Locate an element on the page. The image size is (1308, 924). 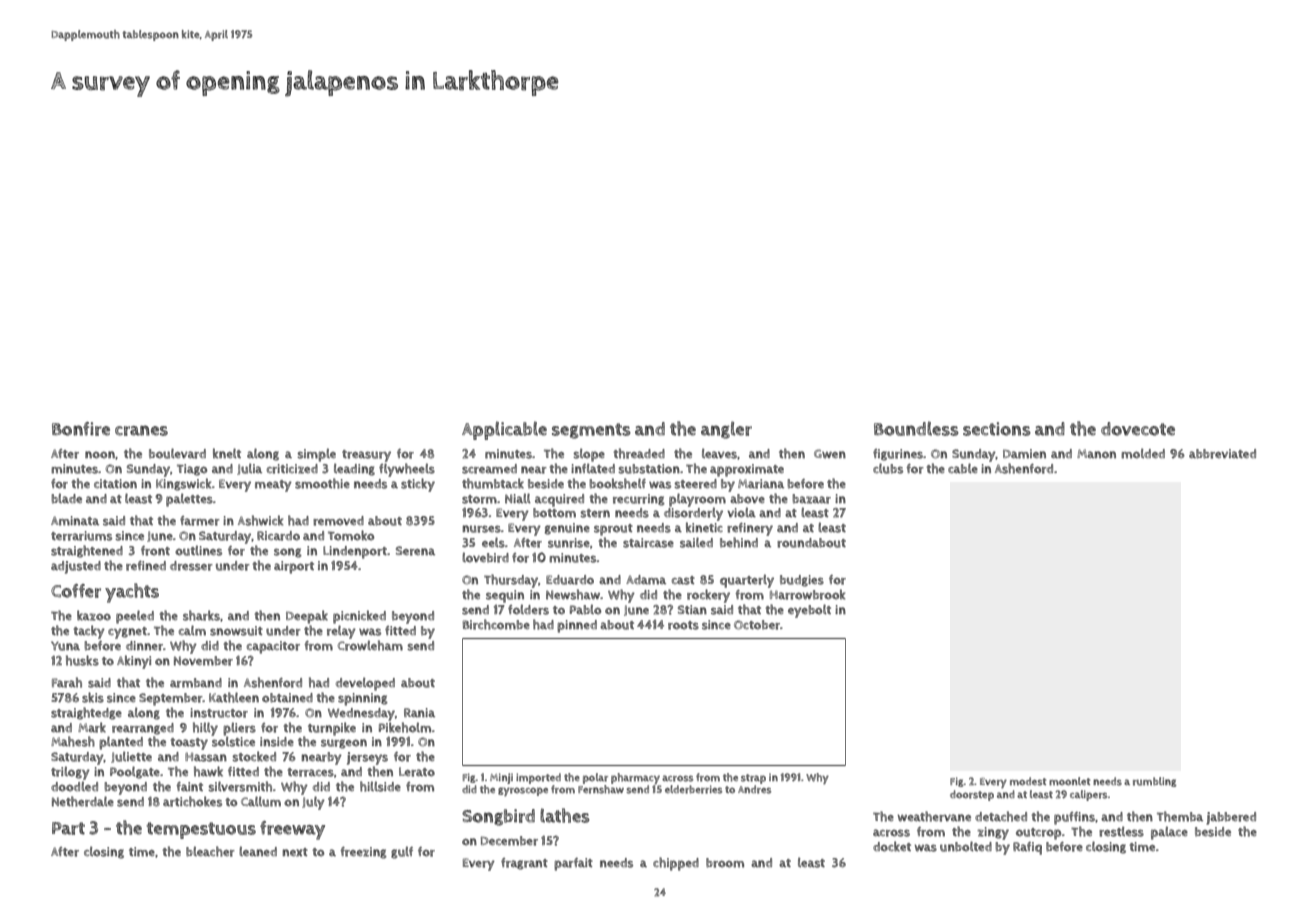
bleacher is located at coordinates (210, 851).
